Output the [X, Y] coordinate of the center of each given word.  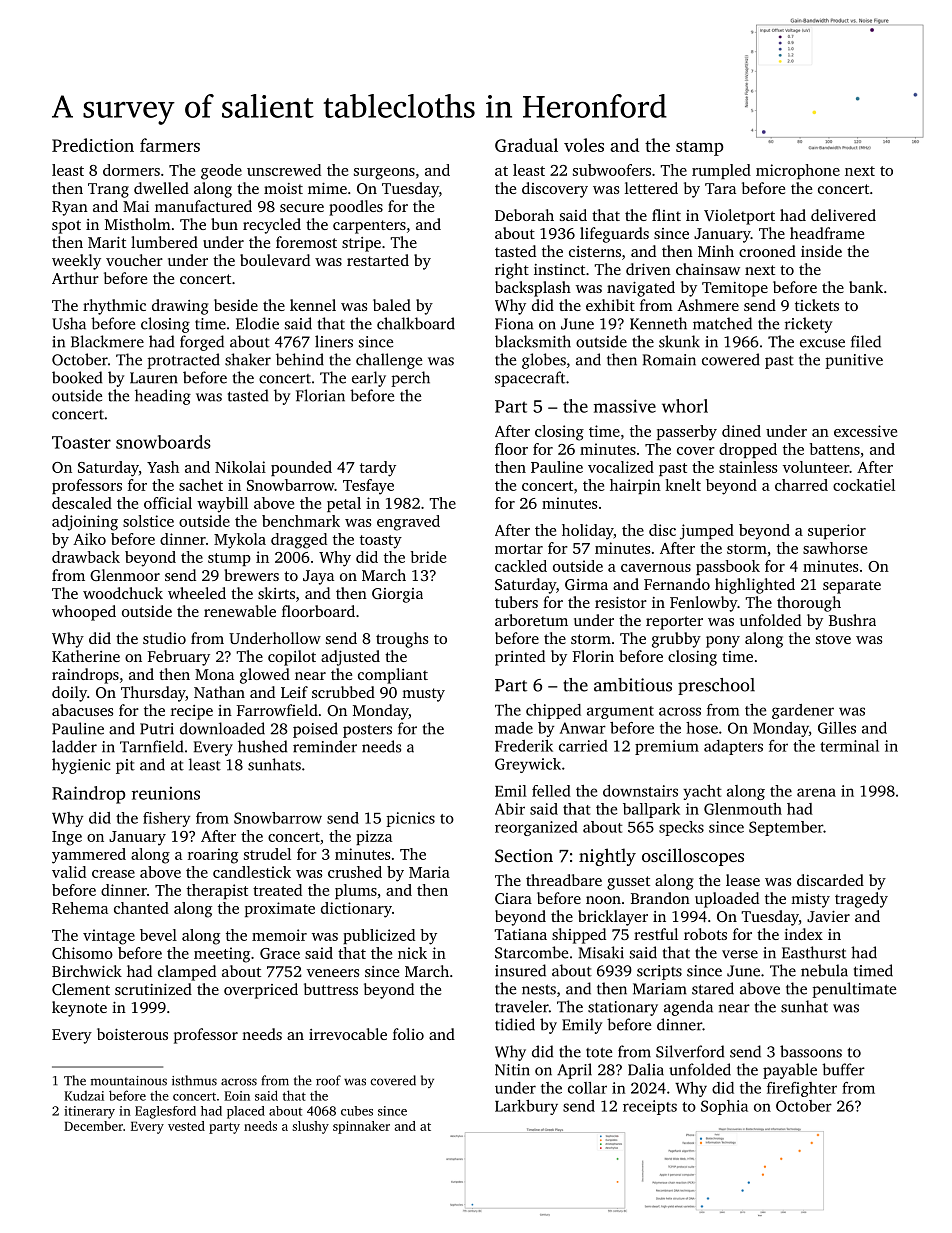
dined [741, 431]
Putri [157, 729]
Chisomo [82, 953]
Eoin [237, 1096]
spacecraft [530, 379]
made [514, 728]
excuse [822, 343]
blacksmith [533, 341]
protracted [183, 361]
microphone [798, 171]
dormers [131, 170]
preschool [716, 686]
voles [584, 145]
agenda [688, 1008]
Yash [163, 467]
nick [412, 953]
